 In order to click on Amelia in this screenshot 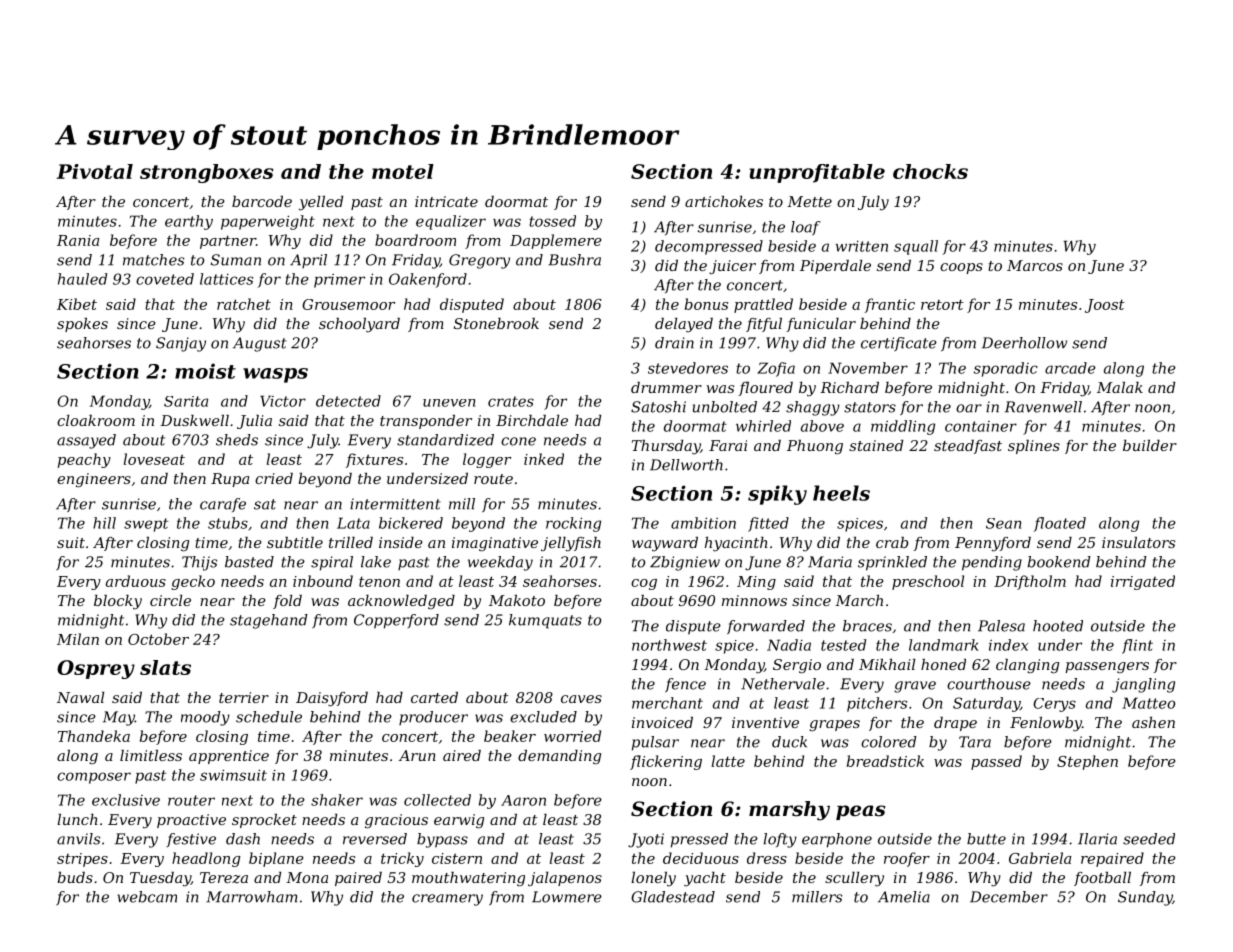, I will do `click(904, 897)`.
